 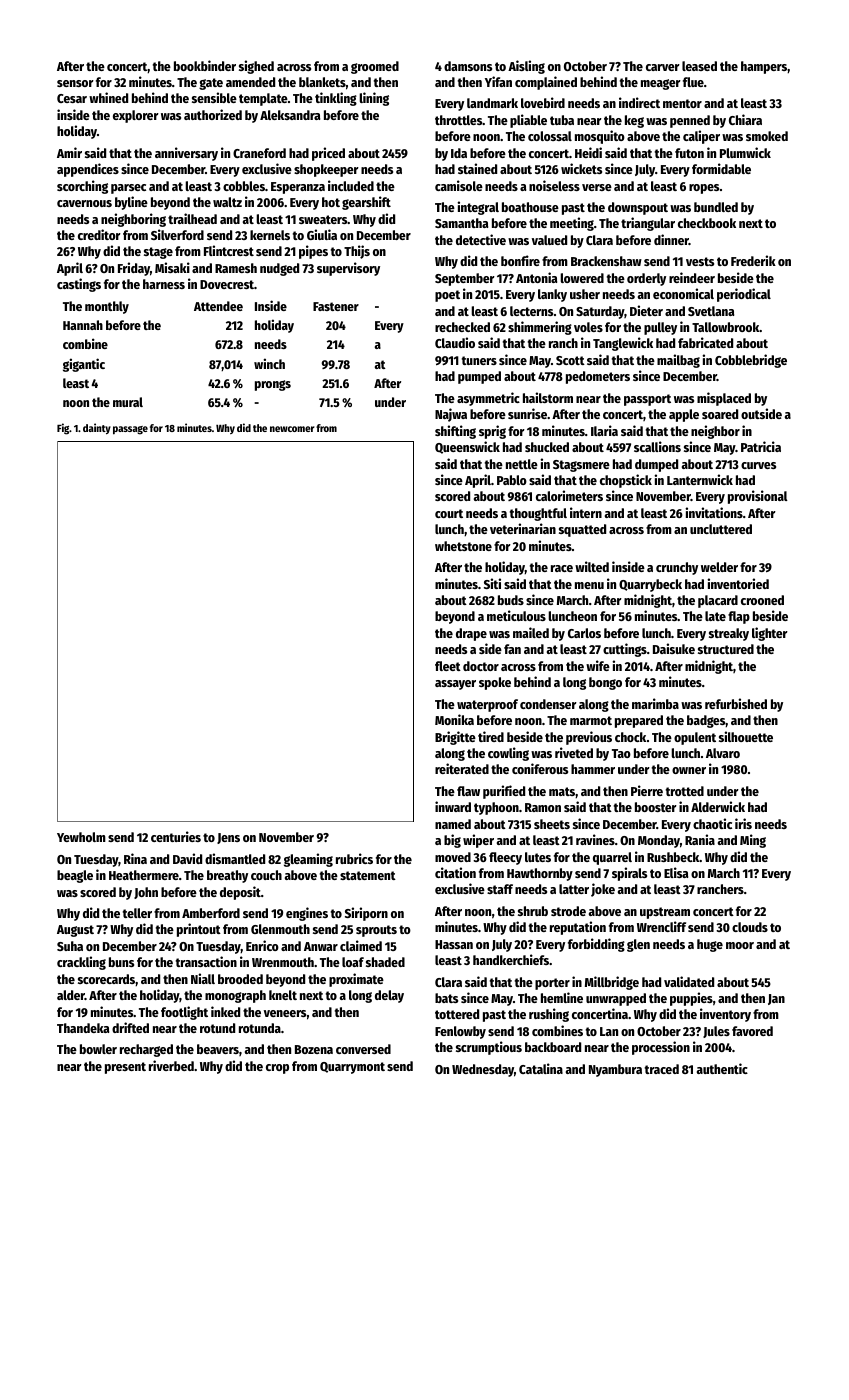 What do you see at coordinates (689, 770) in the screenshot?
I see `owner` at bounding box center [689, 770].
